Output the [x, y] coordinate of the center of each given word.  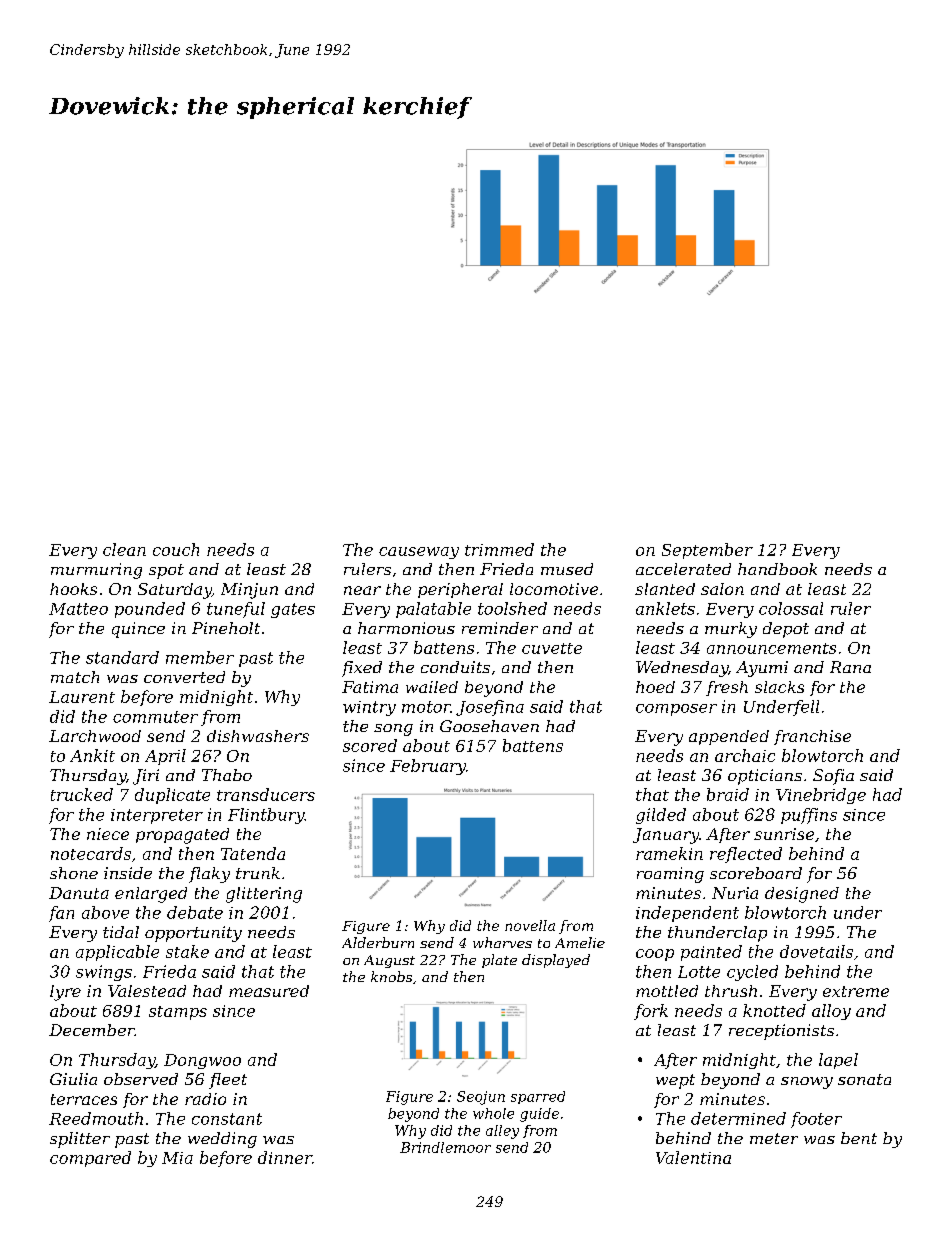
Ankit [92, 755]
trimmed [499, 549]
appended [729, 737]
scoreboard [756, 873]
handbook [777, 569]
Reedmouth [96, 1118]
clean [124, 549]
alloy [831, 1012]
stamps [178, 1013]
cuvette [552, 648]
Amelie [580, 942]
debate [195, 912]
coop [655, 955]
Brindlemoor [445, 1147]
